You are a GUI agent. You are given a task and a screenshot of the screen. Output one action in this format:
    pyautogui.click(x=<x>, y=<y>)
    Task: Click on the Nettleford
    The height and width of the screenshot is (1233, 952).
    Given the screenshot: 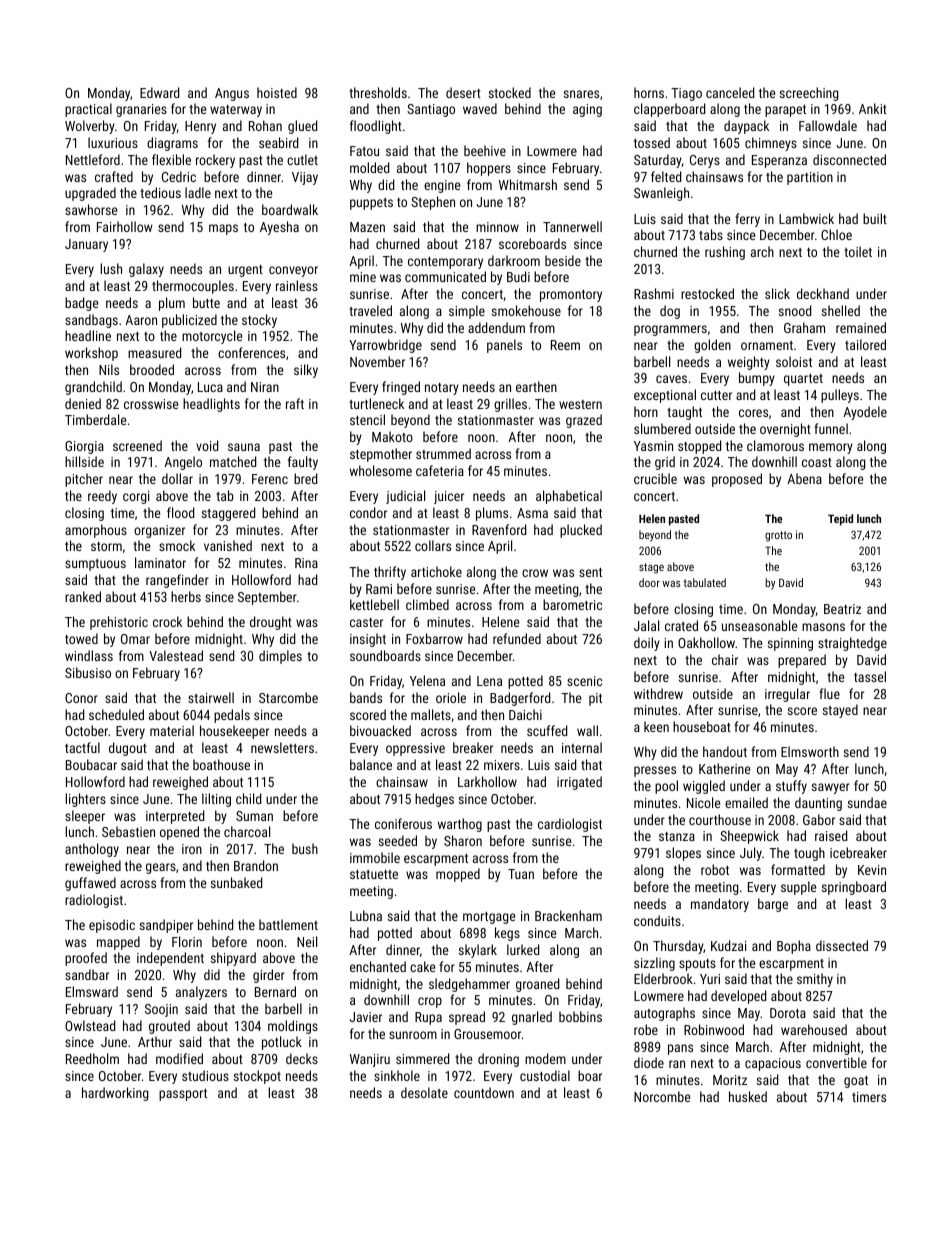 What is the action you would take?
    pyautogui.click(x=93, y=159)
